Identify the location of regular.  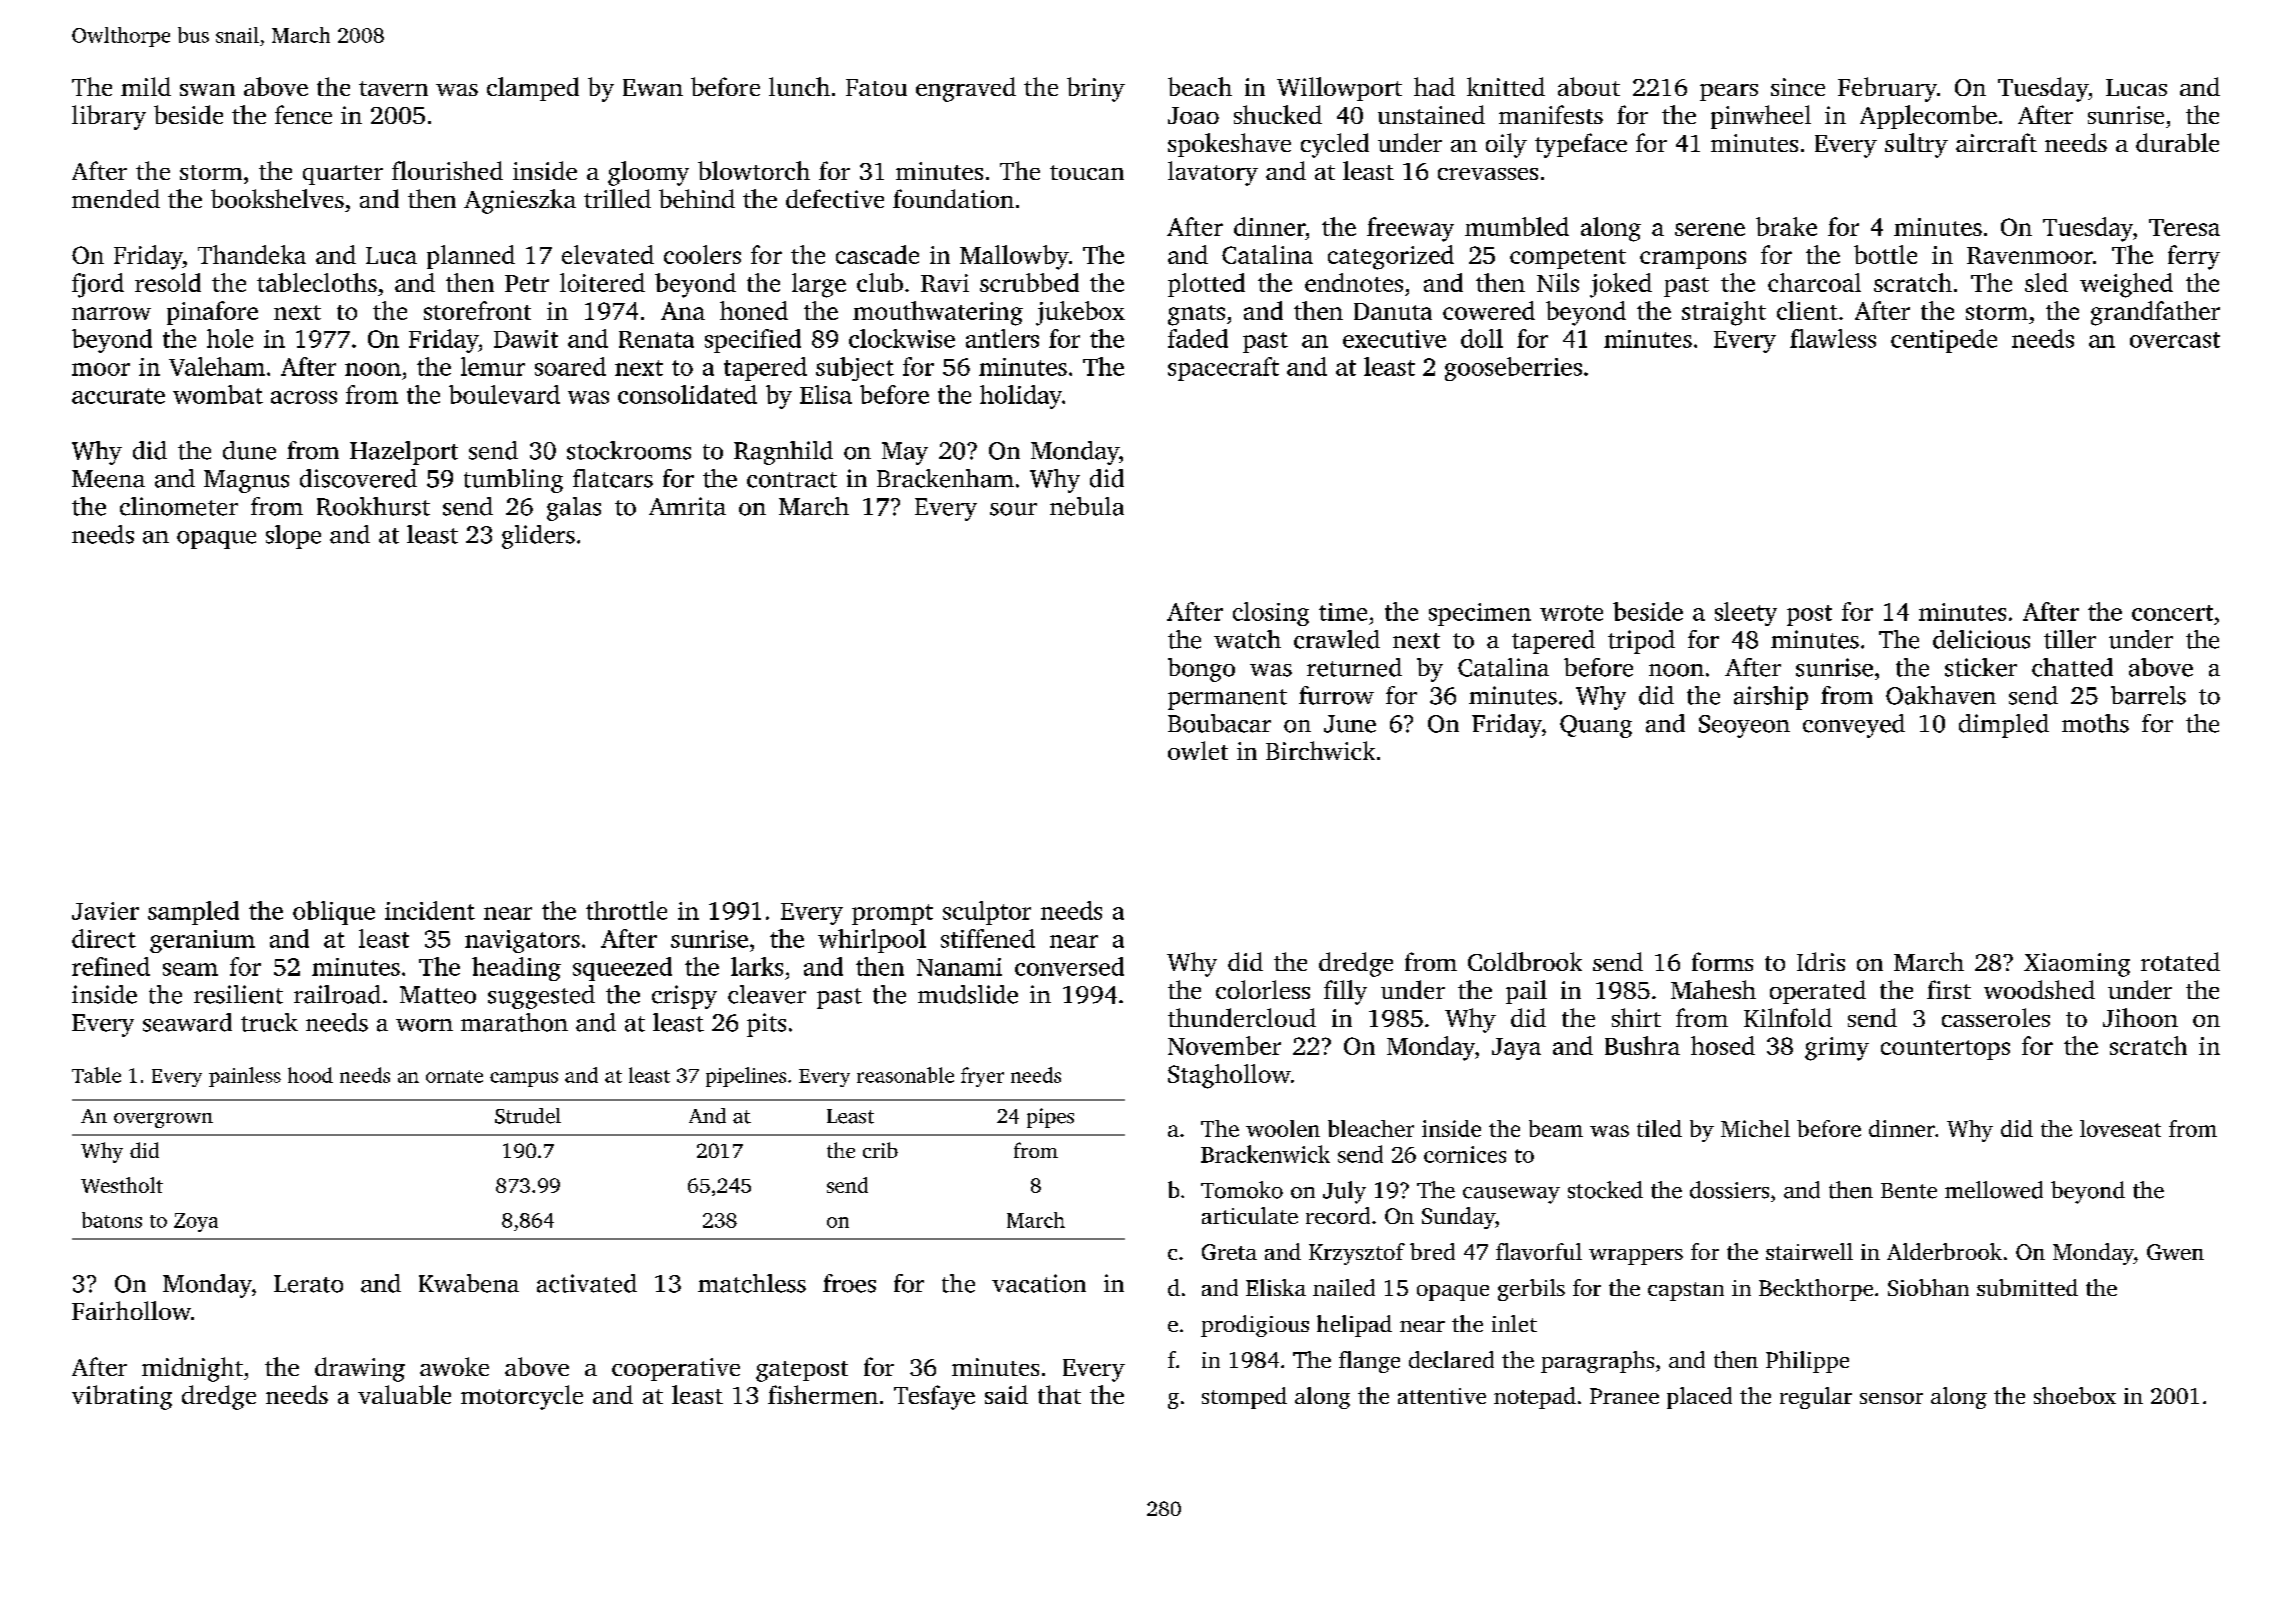
(1816, 1398).
